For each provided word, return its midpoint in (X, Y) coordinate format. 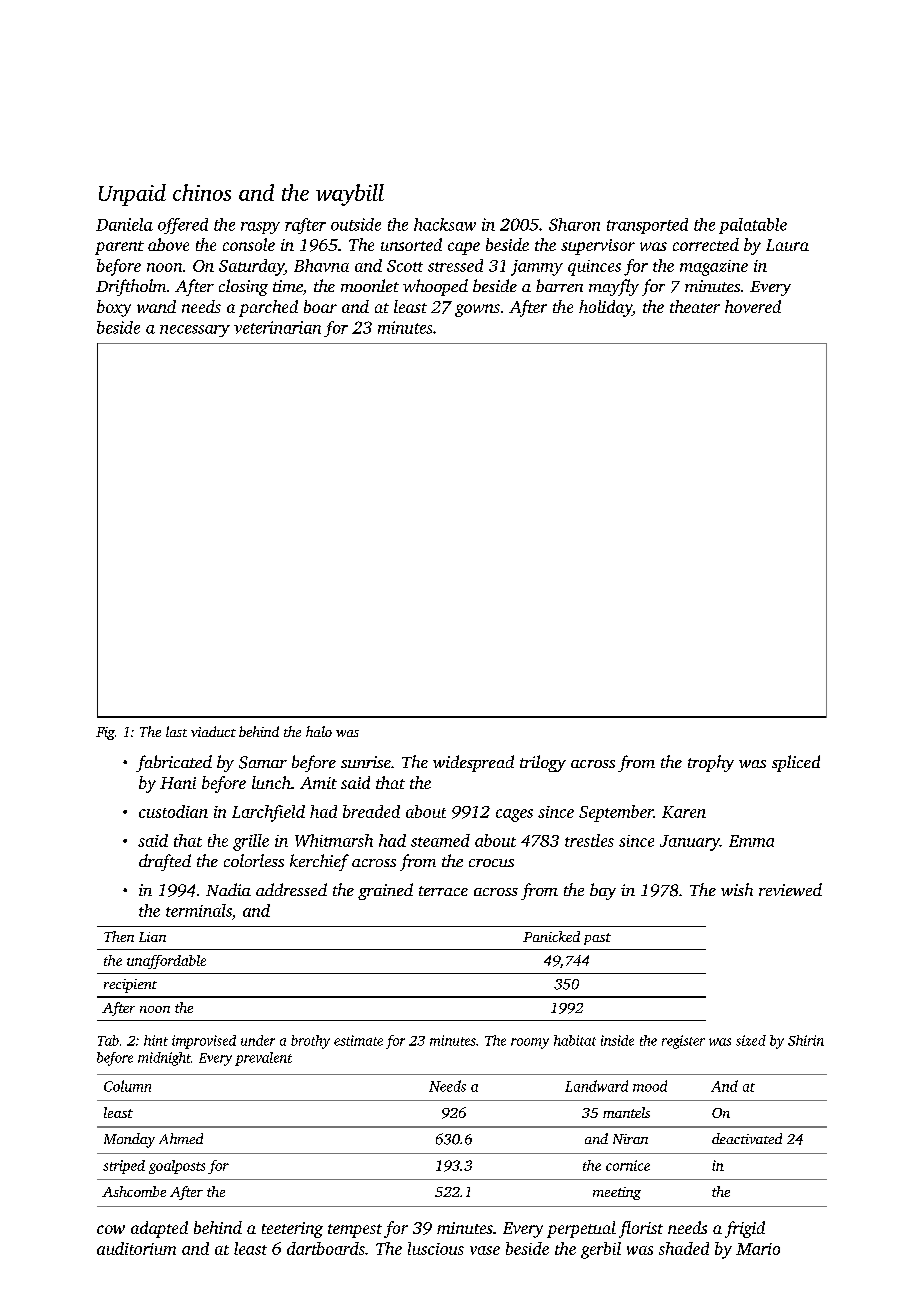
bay (603, 891)
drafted (165, 862)
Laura (787, 245)
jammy (537, 268)
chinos (202, 192)
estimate (358, 1040)
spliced (796, 763)
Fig (105, 733)
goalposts (177, 1167)
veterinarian (277, 327)
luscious (436, 1248)
